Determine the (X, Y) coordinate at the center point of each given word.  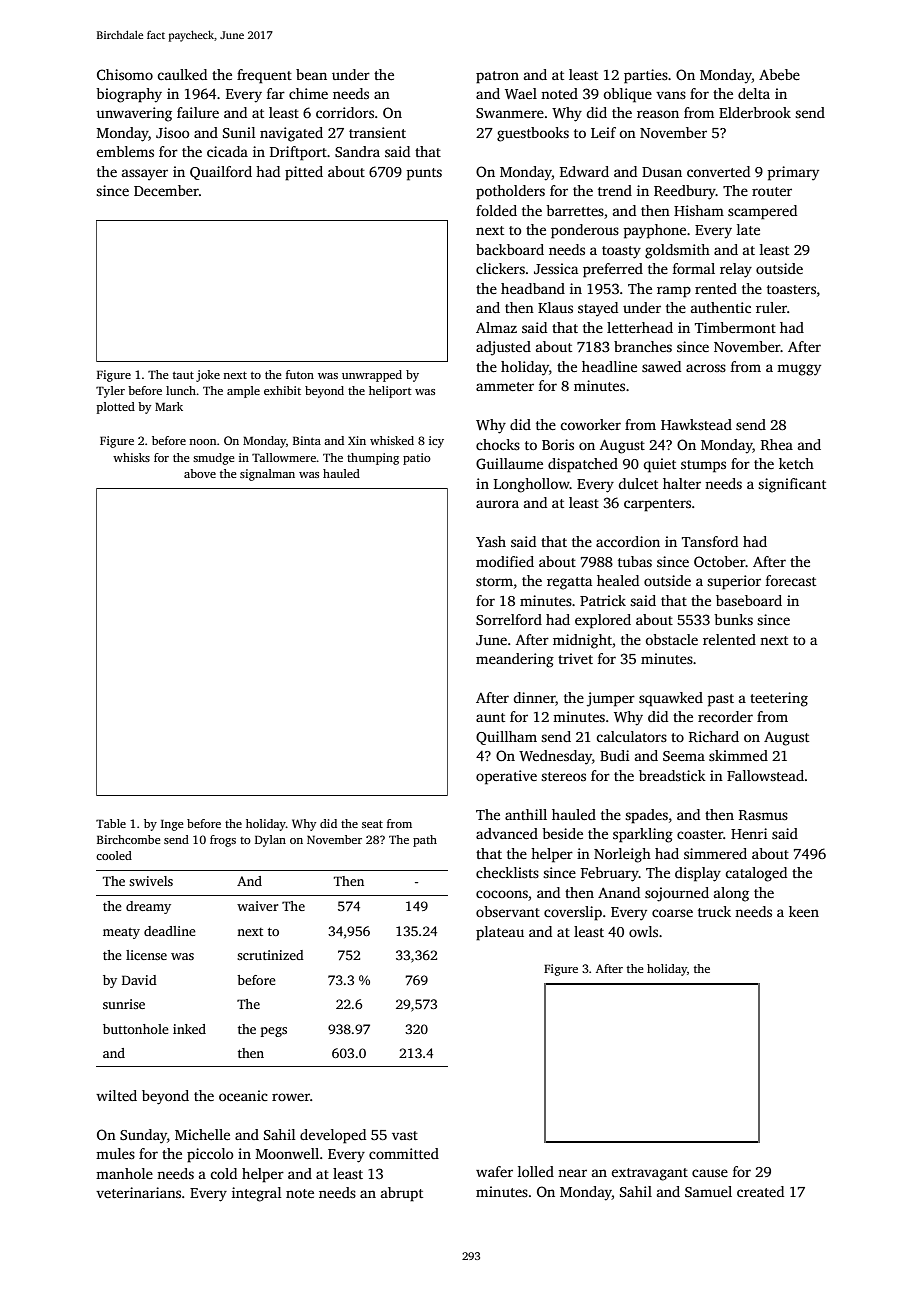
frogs (223, 841)
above (200, 473)
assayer (145, 175)
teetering (779, 699)
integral (257, 1194)
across (706, 368)
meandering (515, 660)
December (166, 190)
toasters (791, 289)
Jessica (556, 268)
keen (804, 911)
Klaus (555, 307)
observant (508, 911)
